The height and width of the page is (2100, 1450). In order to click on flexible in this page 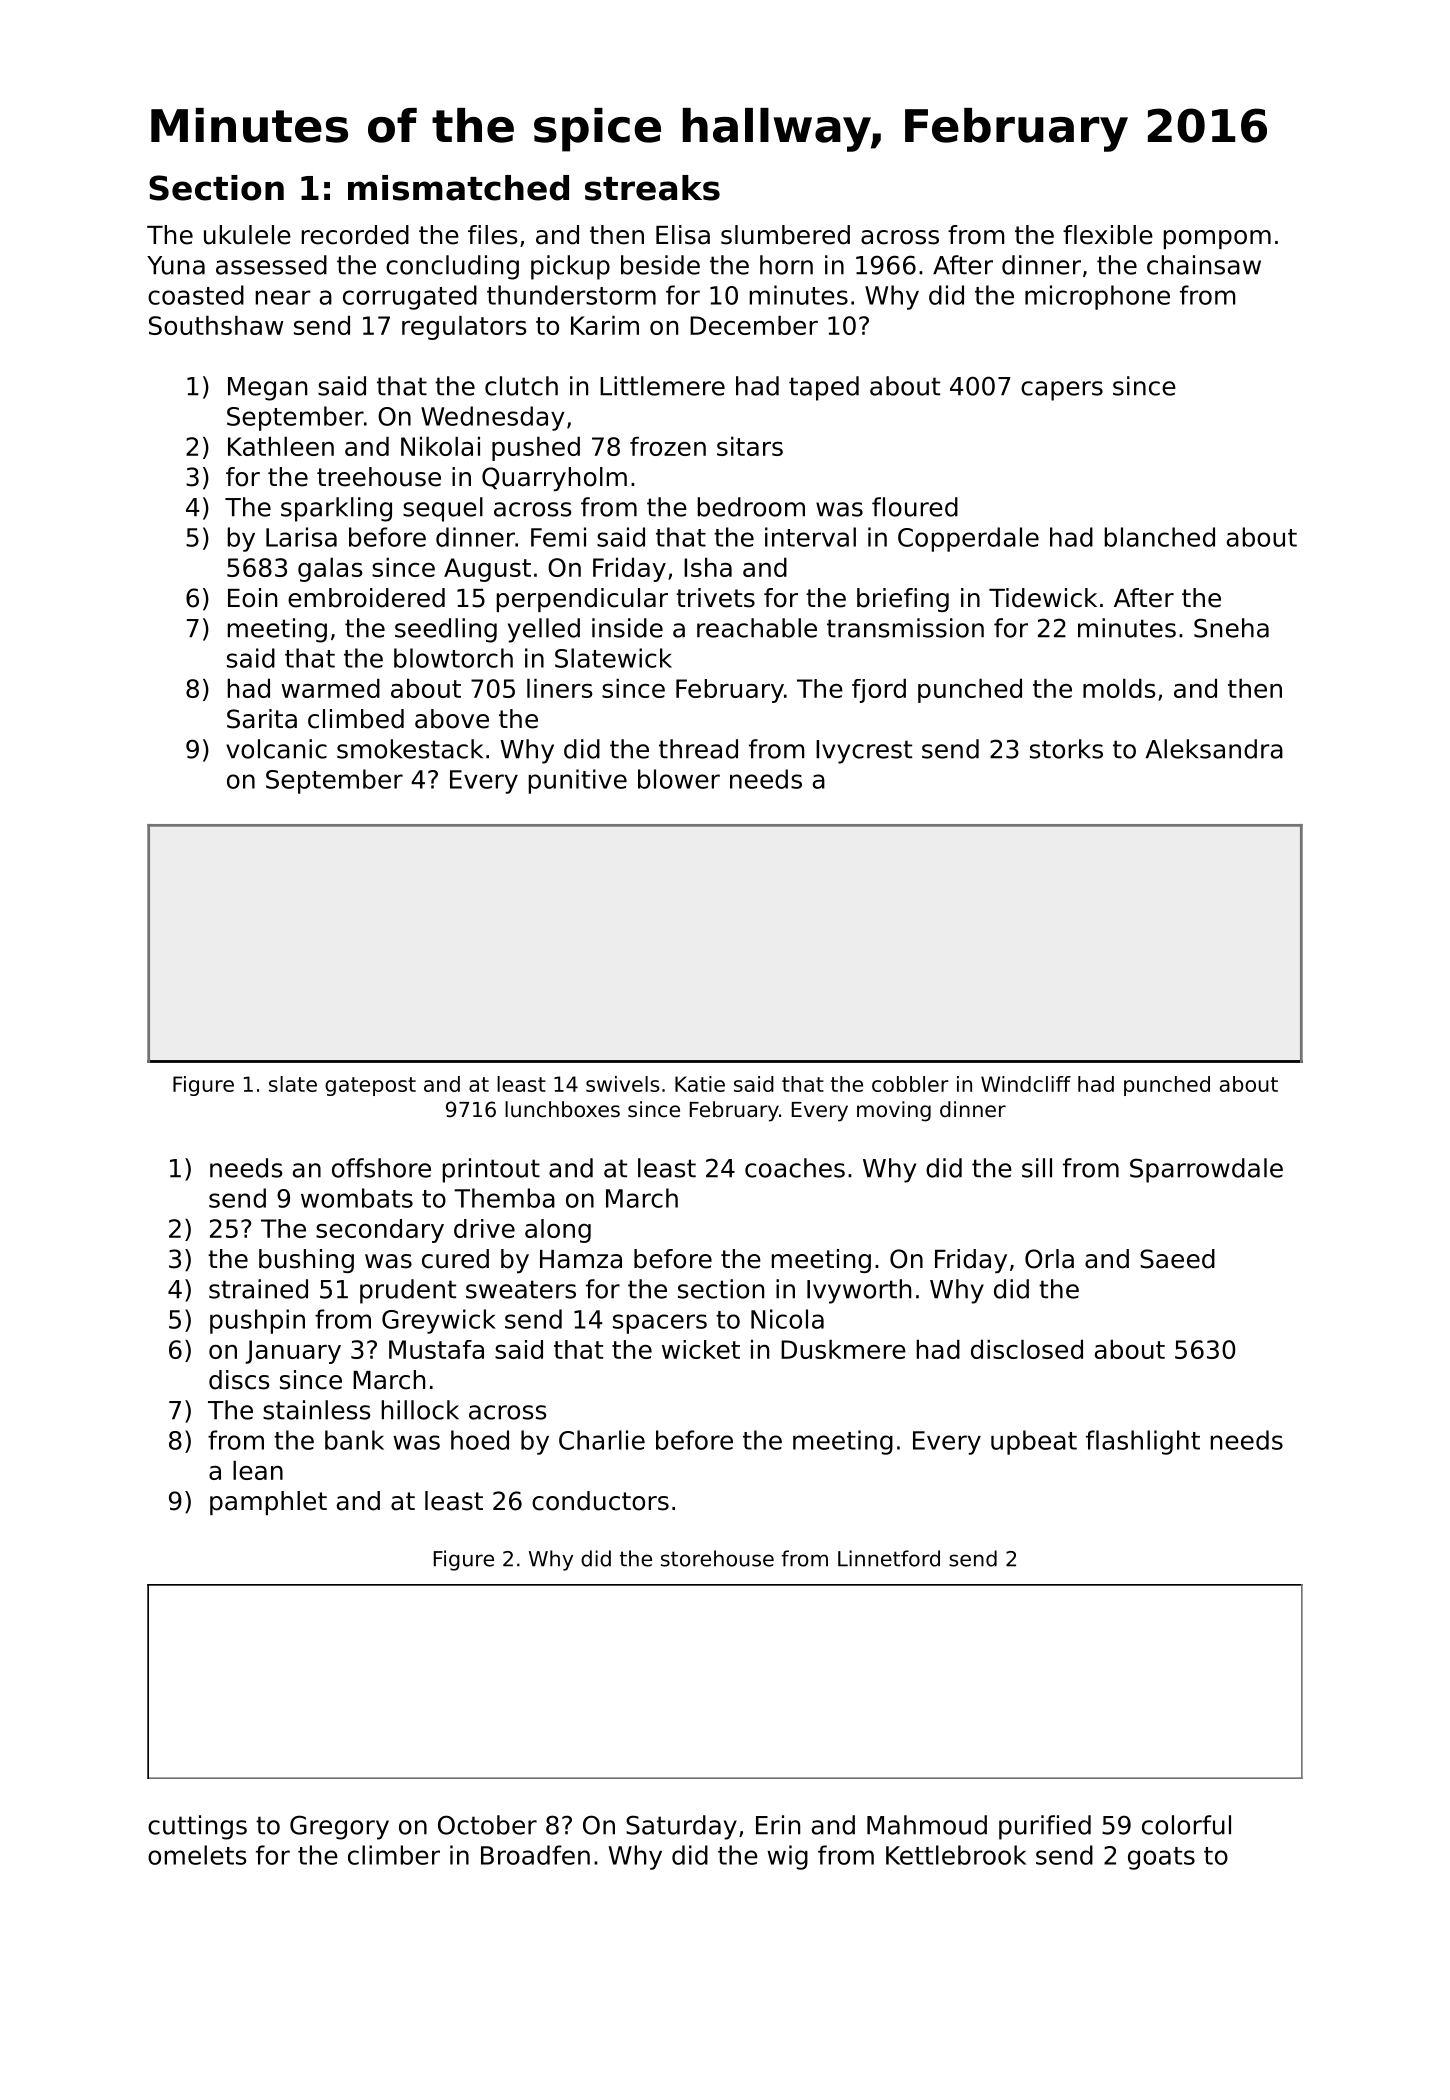, I will do `click(1108, 235)`.
